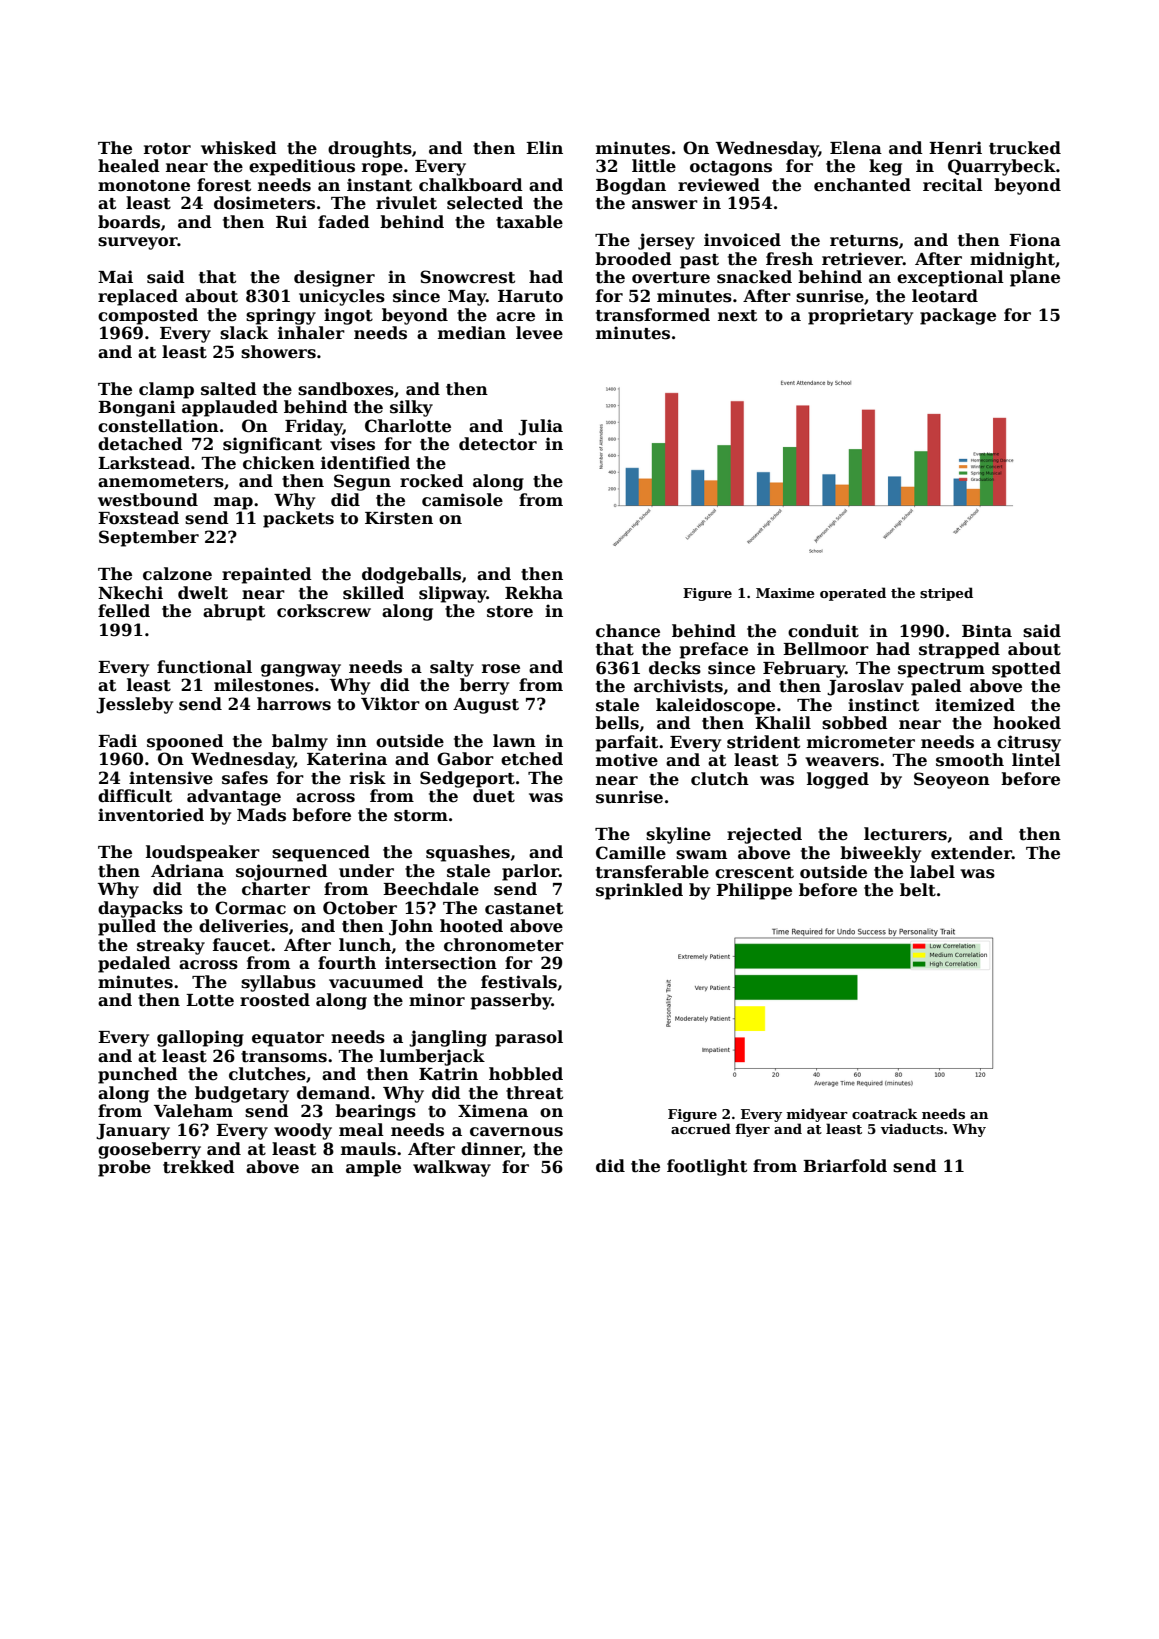 This screenshot has width=1159, height=1639. What do you see at coordinates (267, 575) in the screenshot?
I see `repainted` at bounding box center [267, 575].
